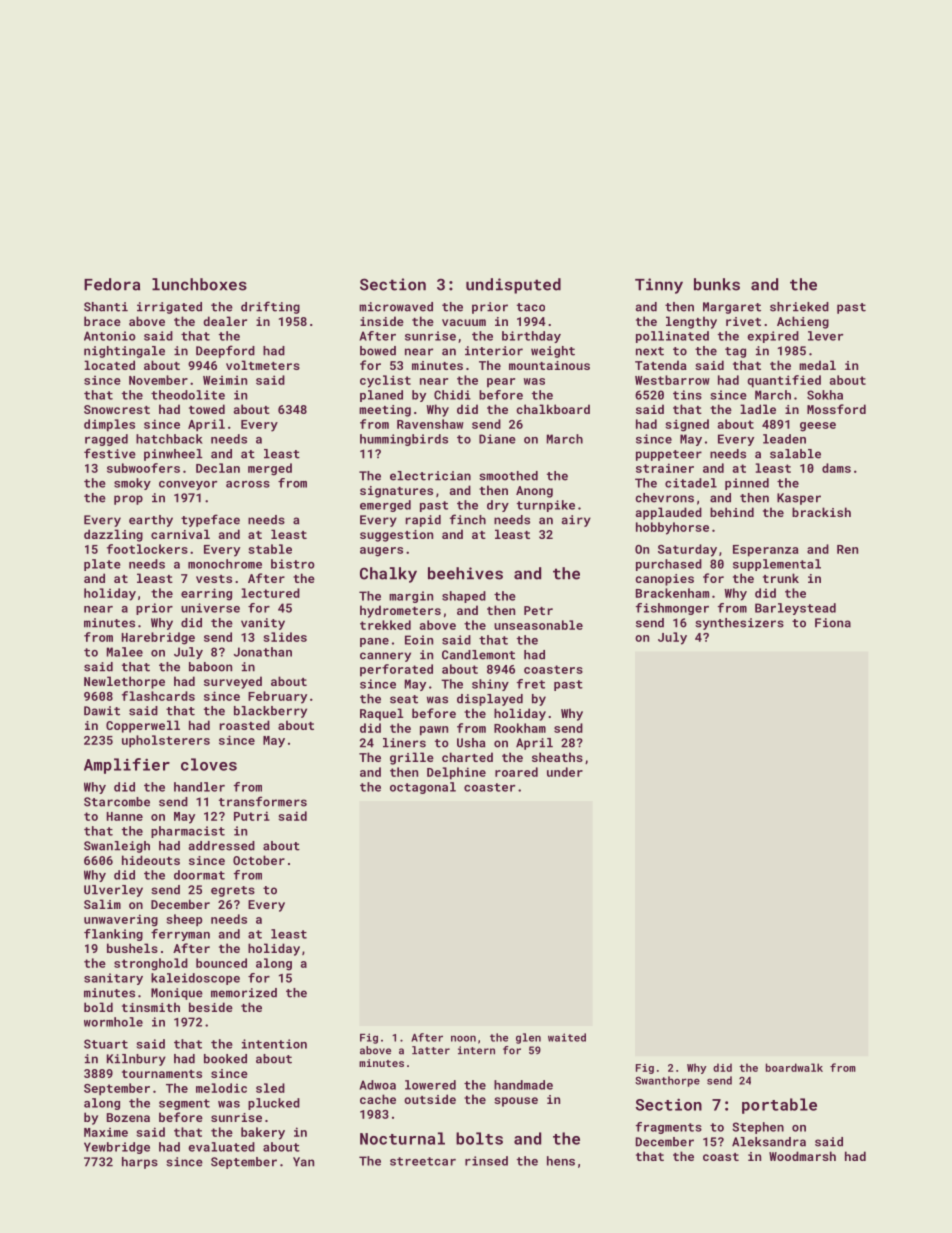 The height and width of the screenshot is (1233, 952). I want to click on smoky, so click(132, 484).
